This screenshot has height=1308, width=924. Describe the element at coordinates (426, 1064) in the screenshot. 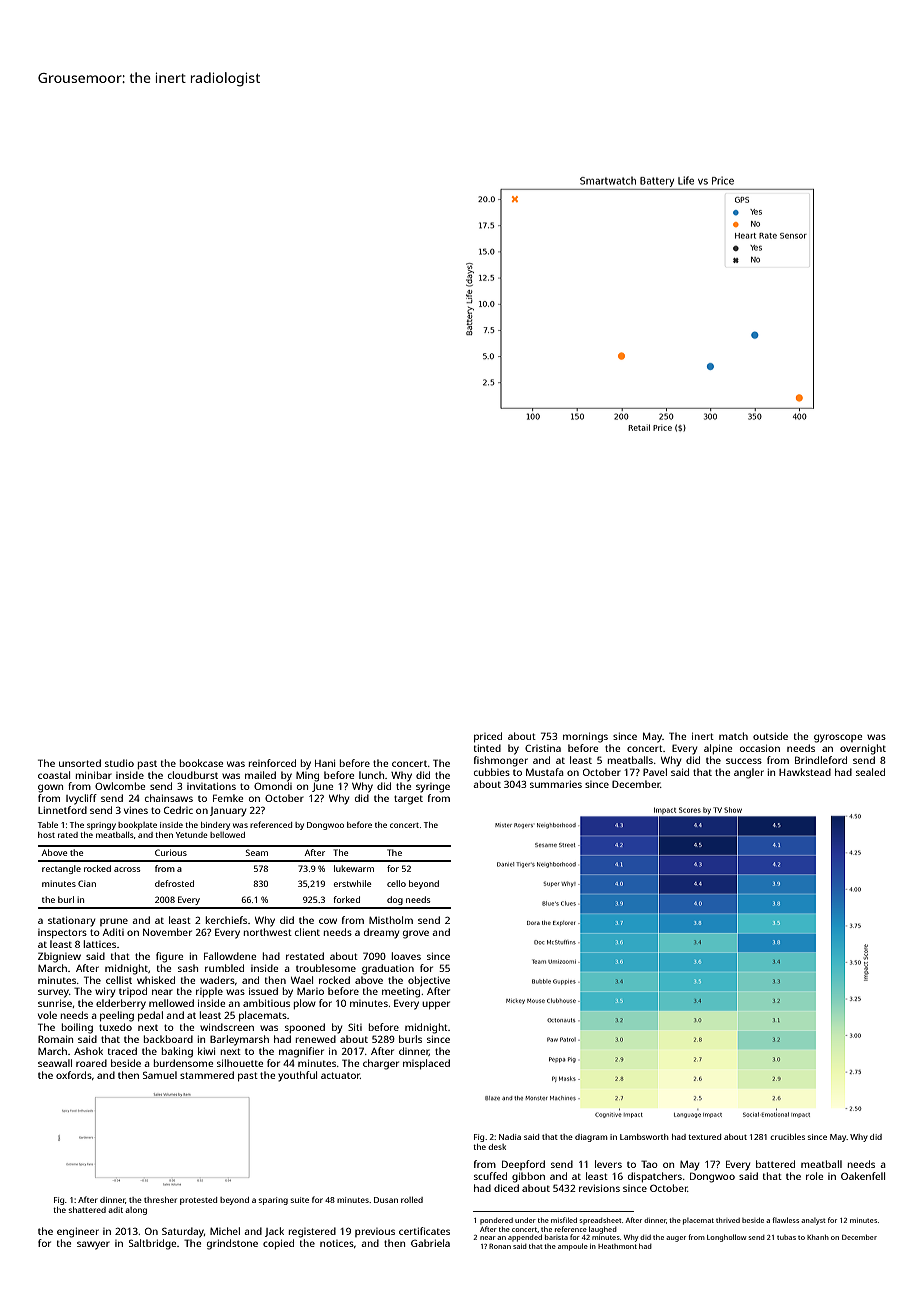

I see `misplaced` at that location.
